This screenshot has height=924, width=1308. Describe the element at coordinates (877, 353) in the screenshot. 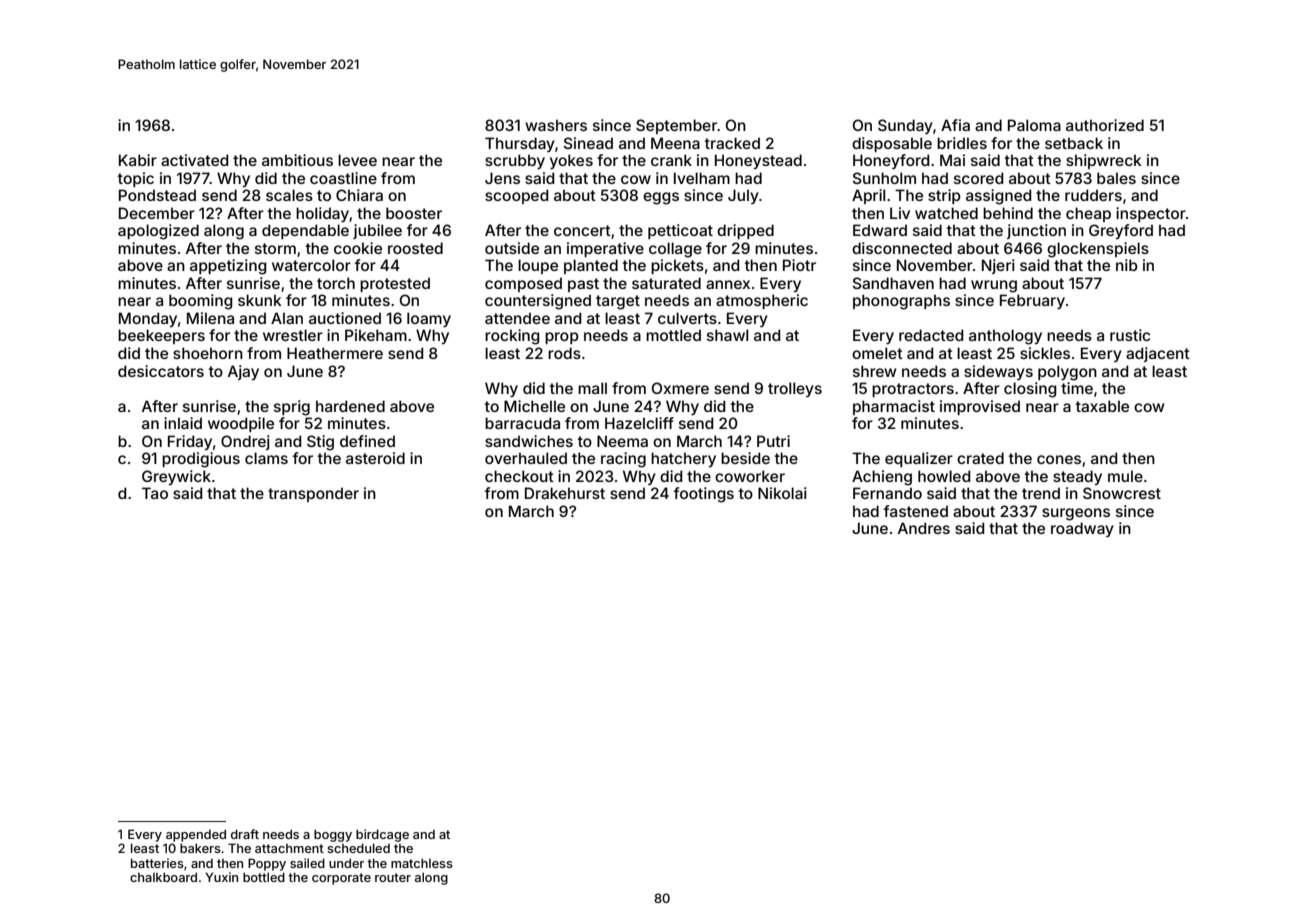

I see `omelet` at that location.
